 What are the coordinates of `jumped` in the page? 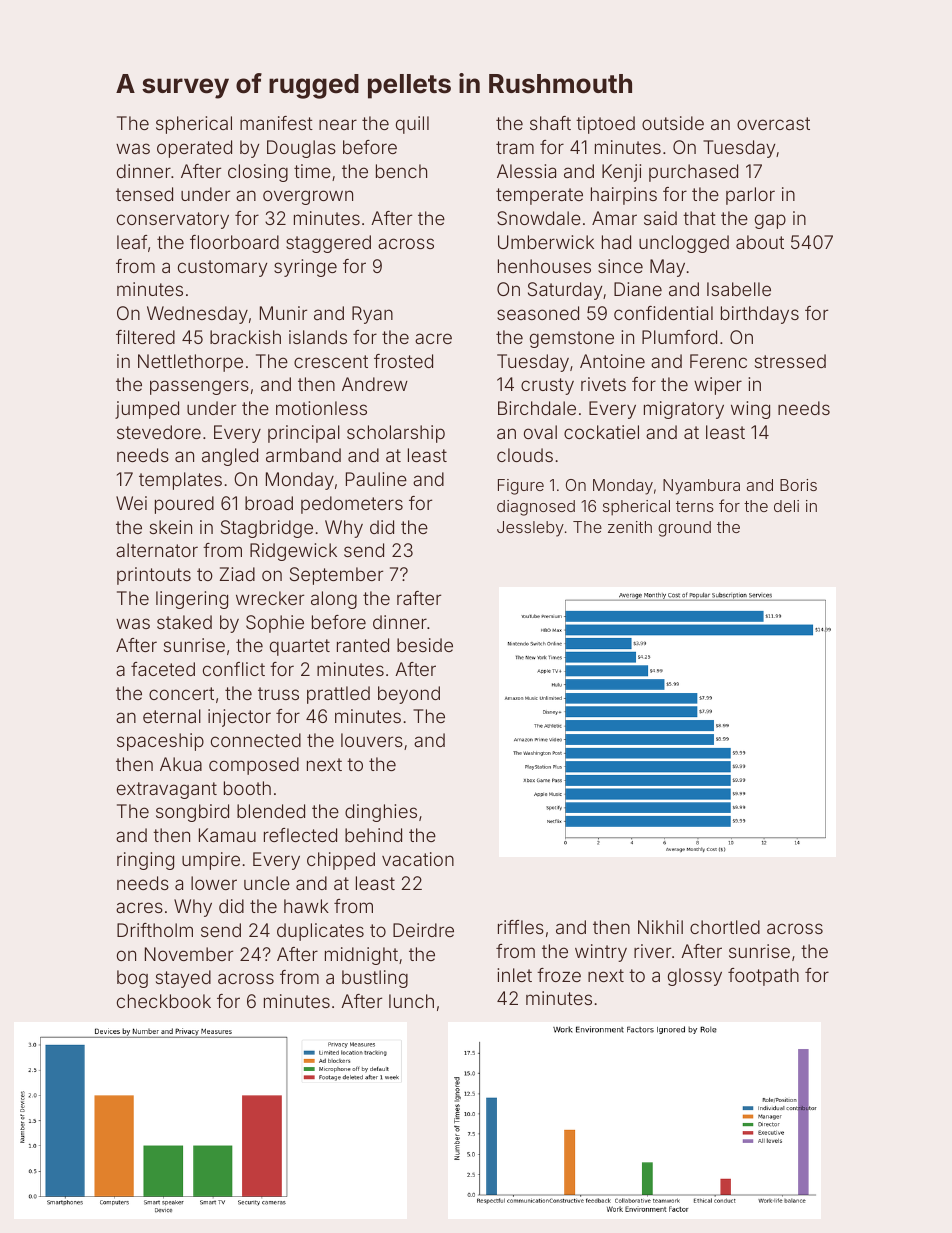 It's located at (147, 410).
